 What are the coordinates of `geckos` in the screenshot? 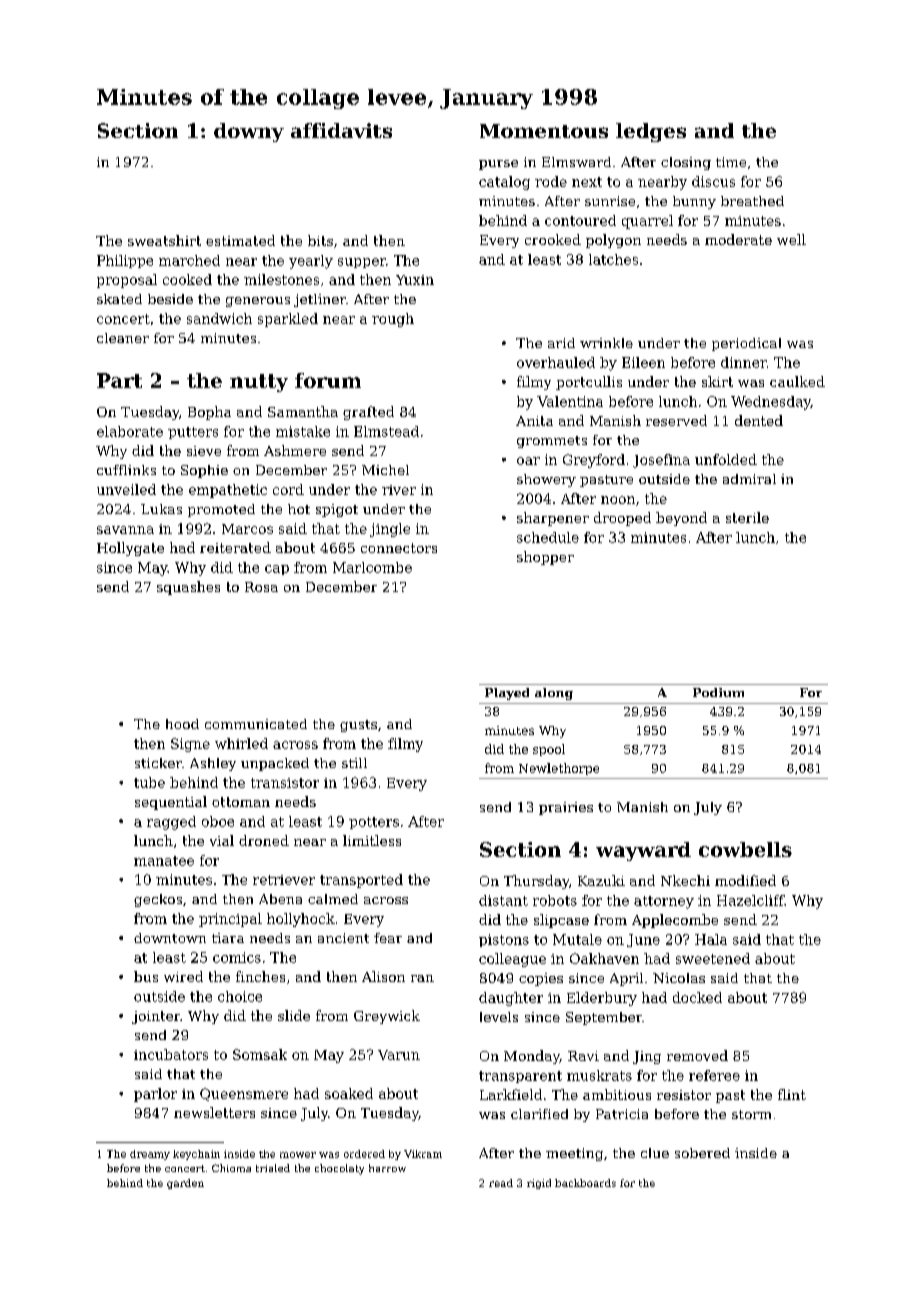 It's located at (158, 900).
